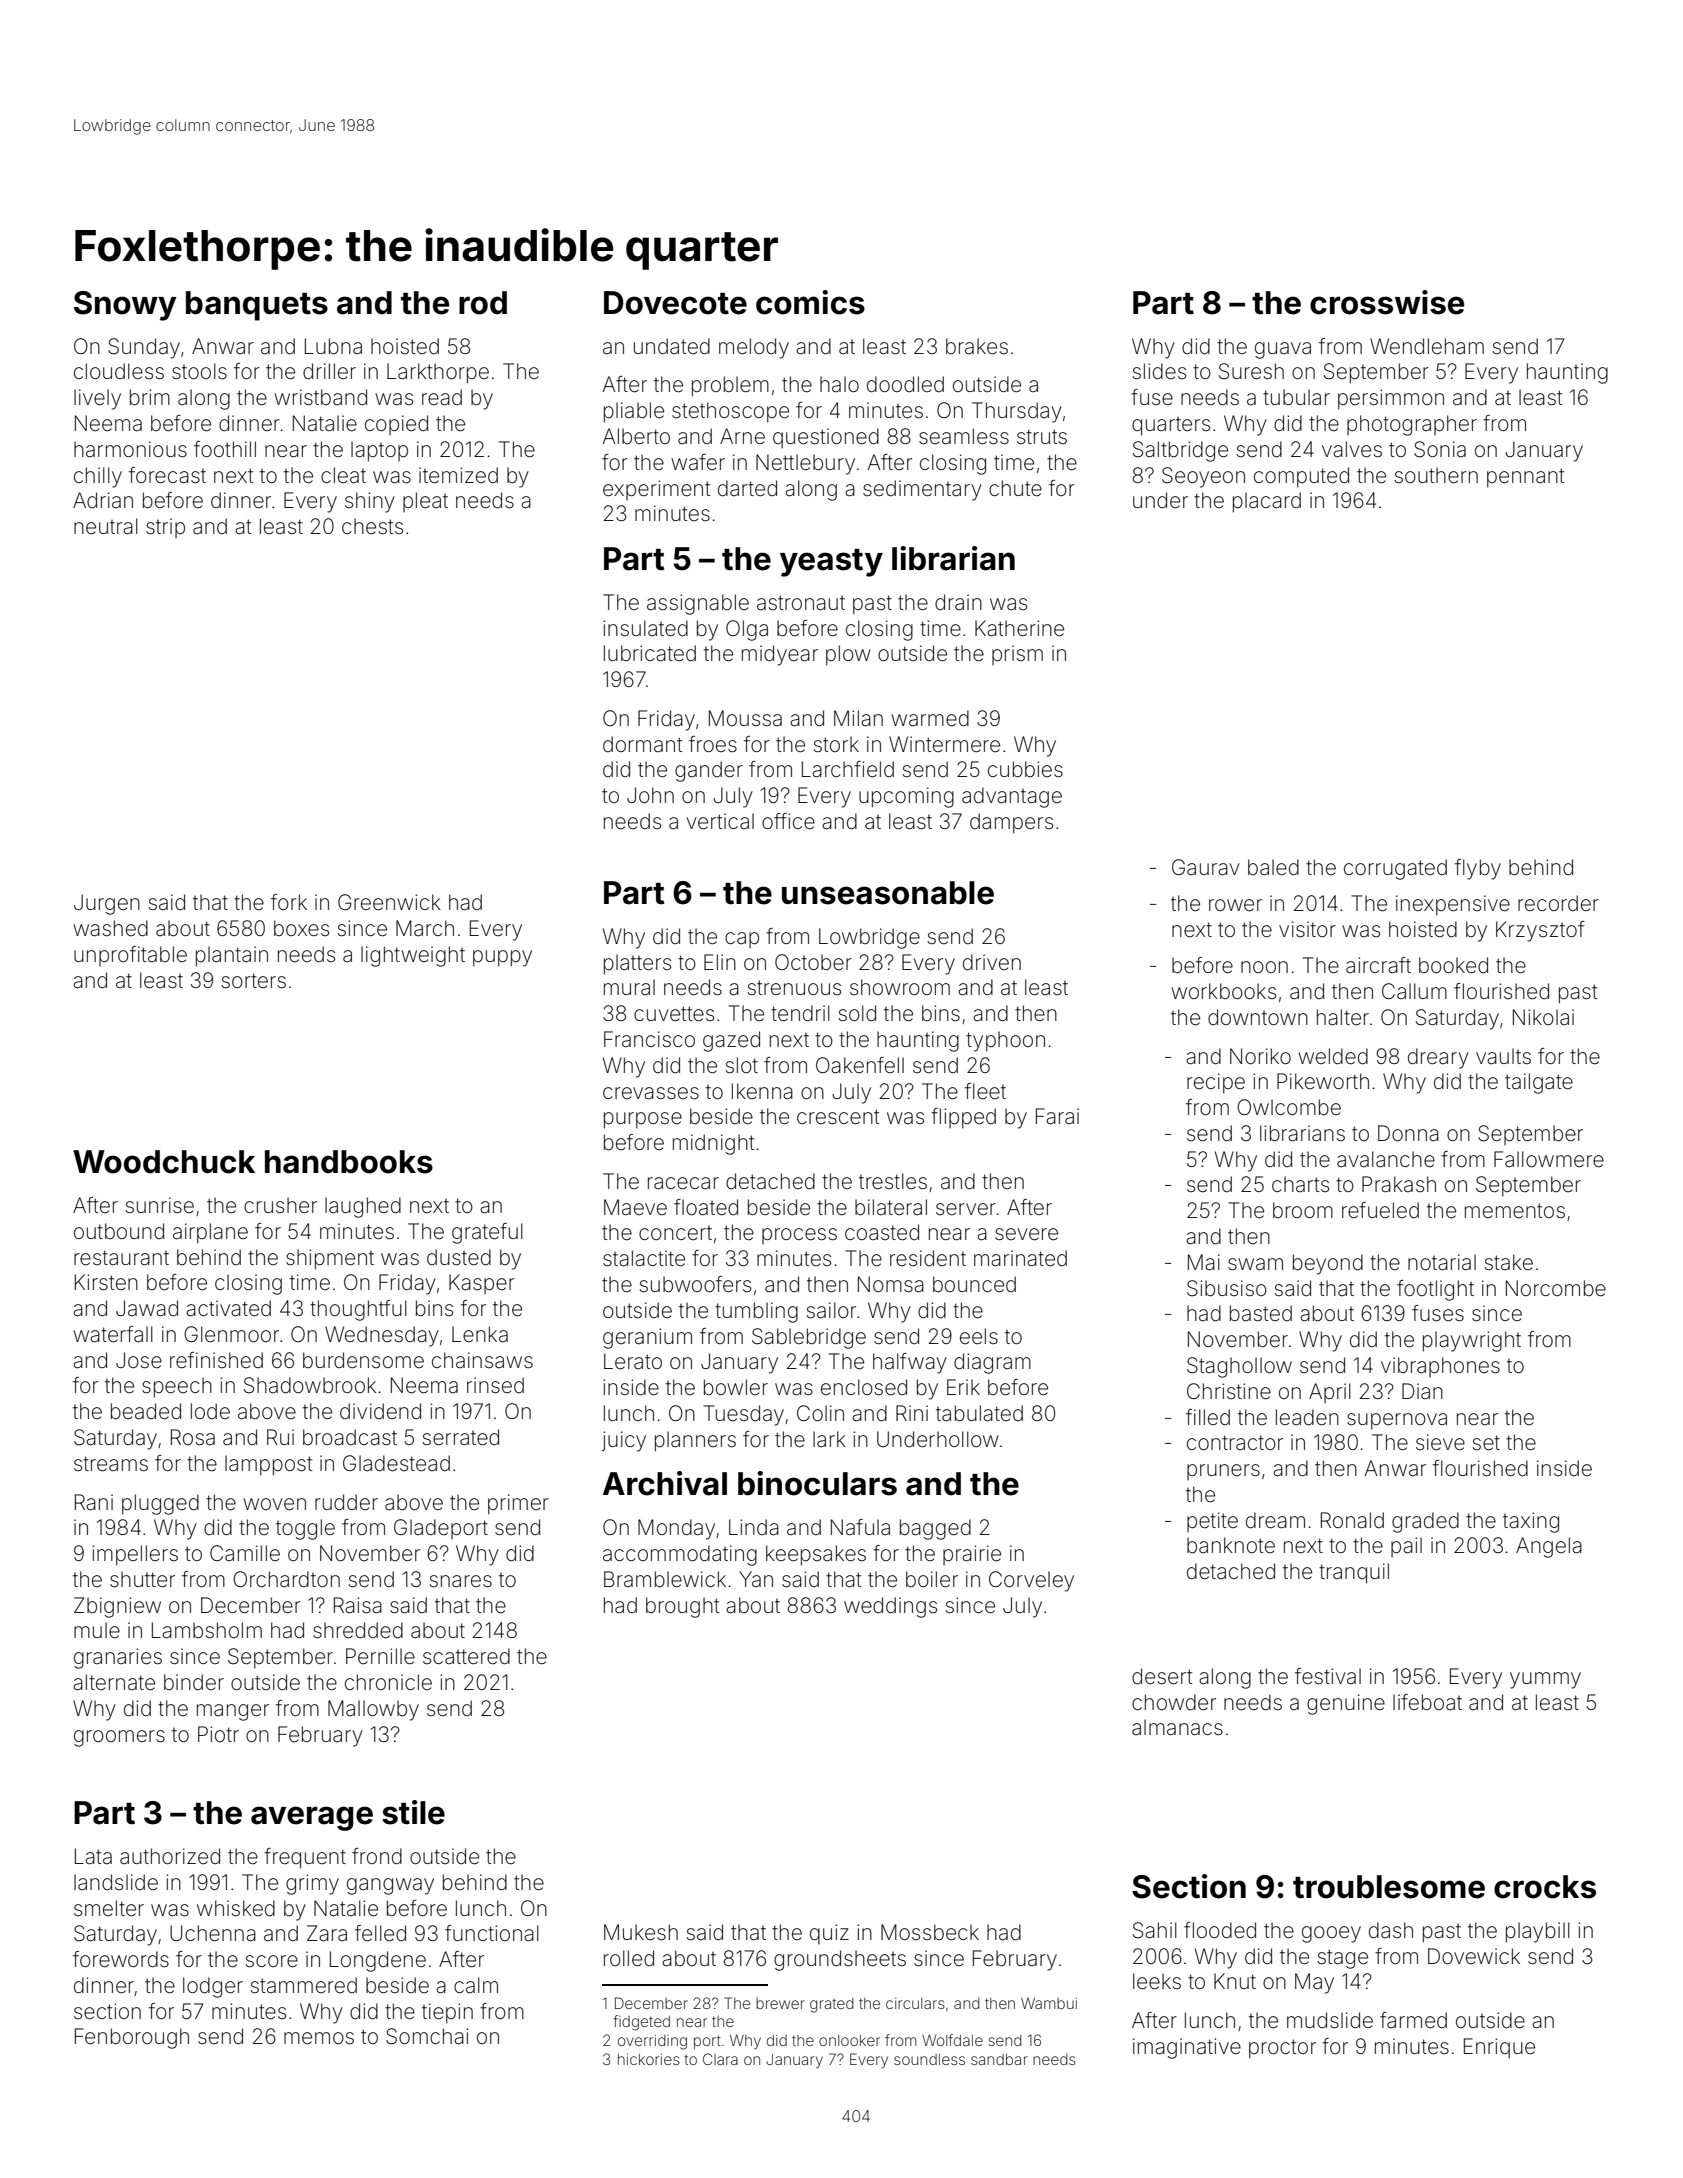  I want to click on typhoon, so click(1005, 1041).
